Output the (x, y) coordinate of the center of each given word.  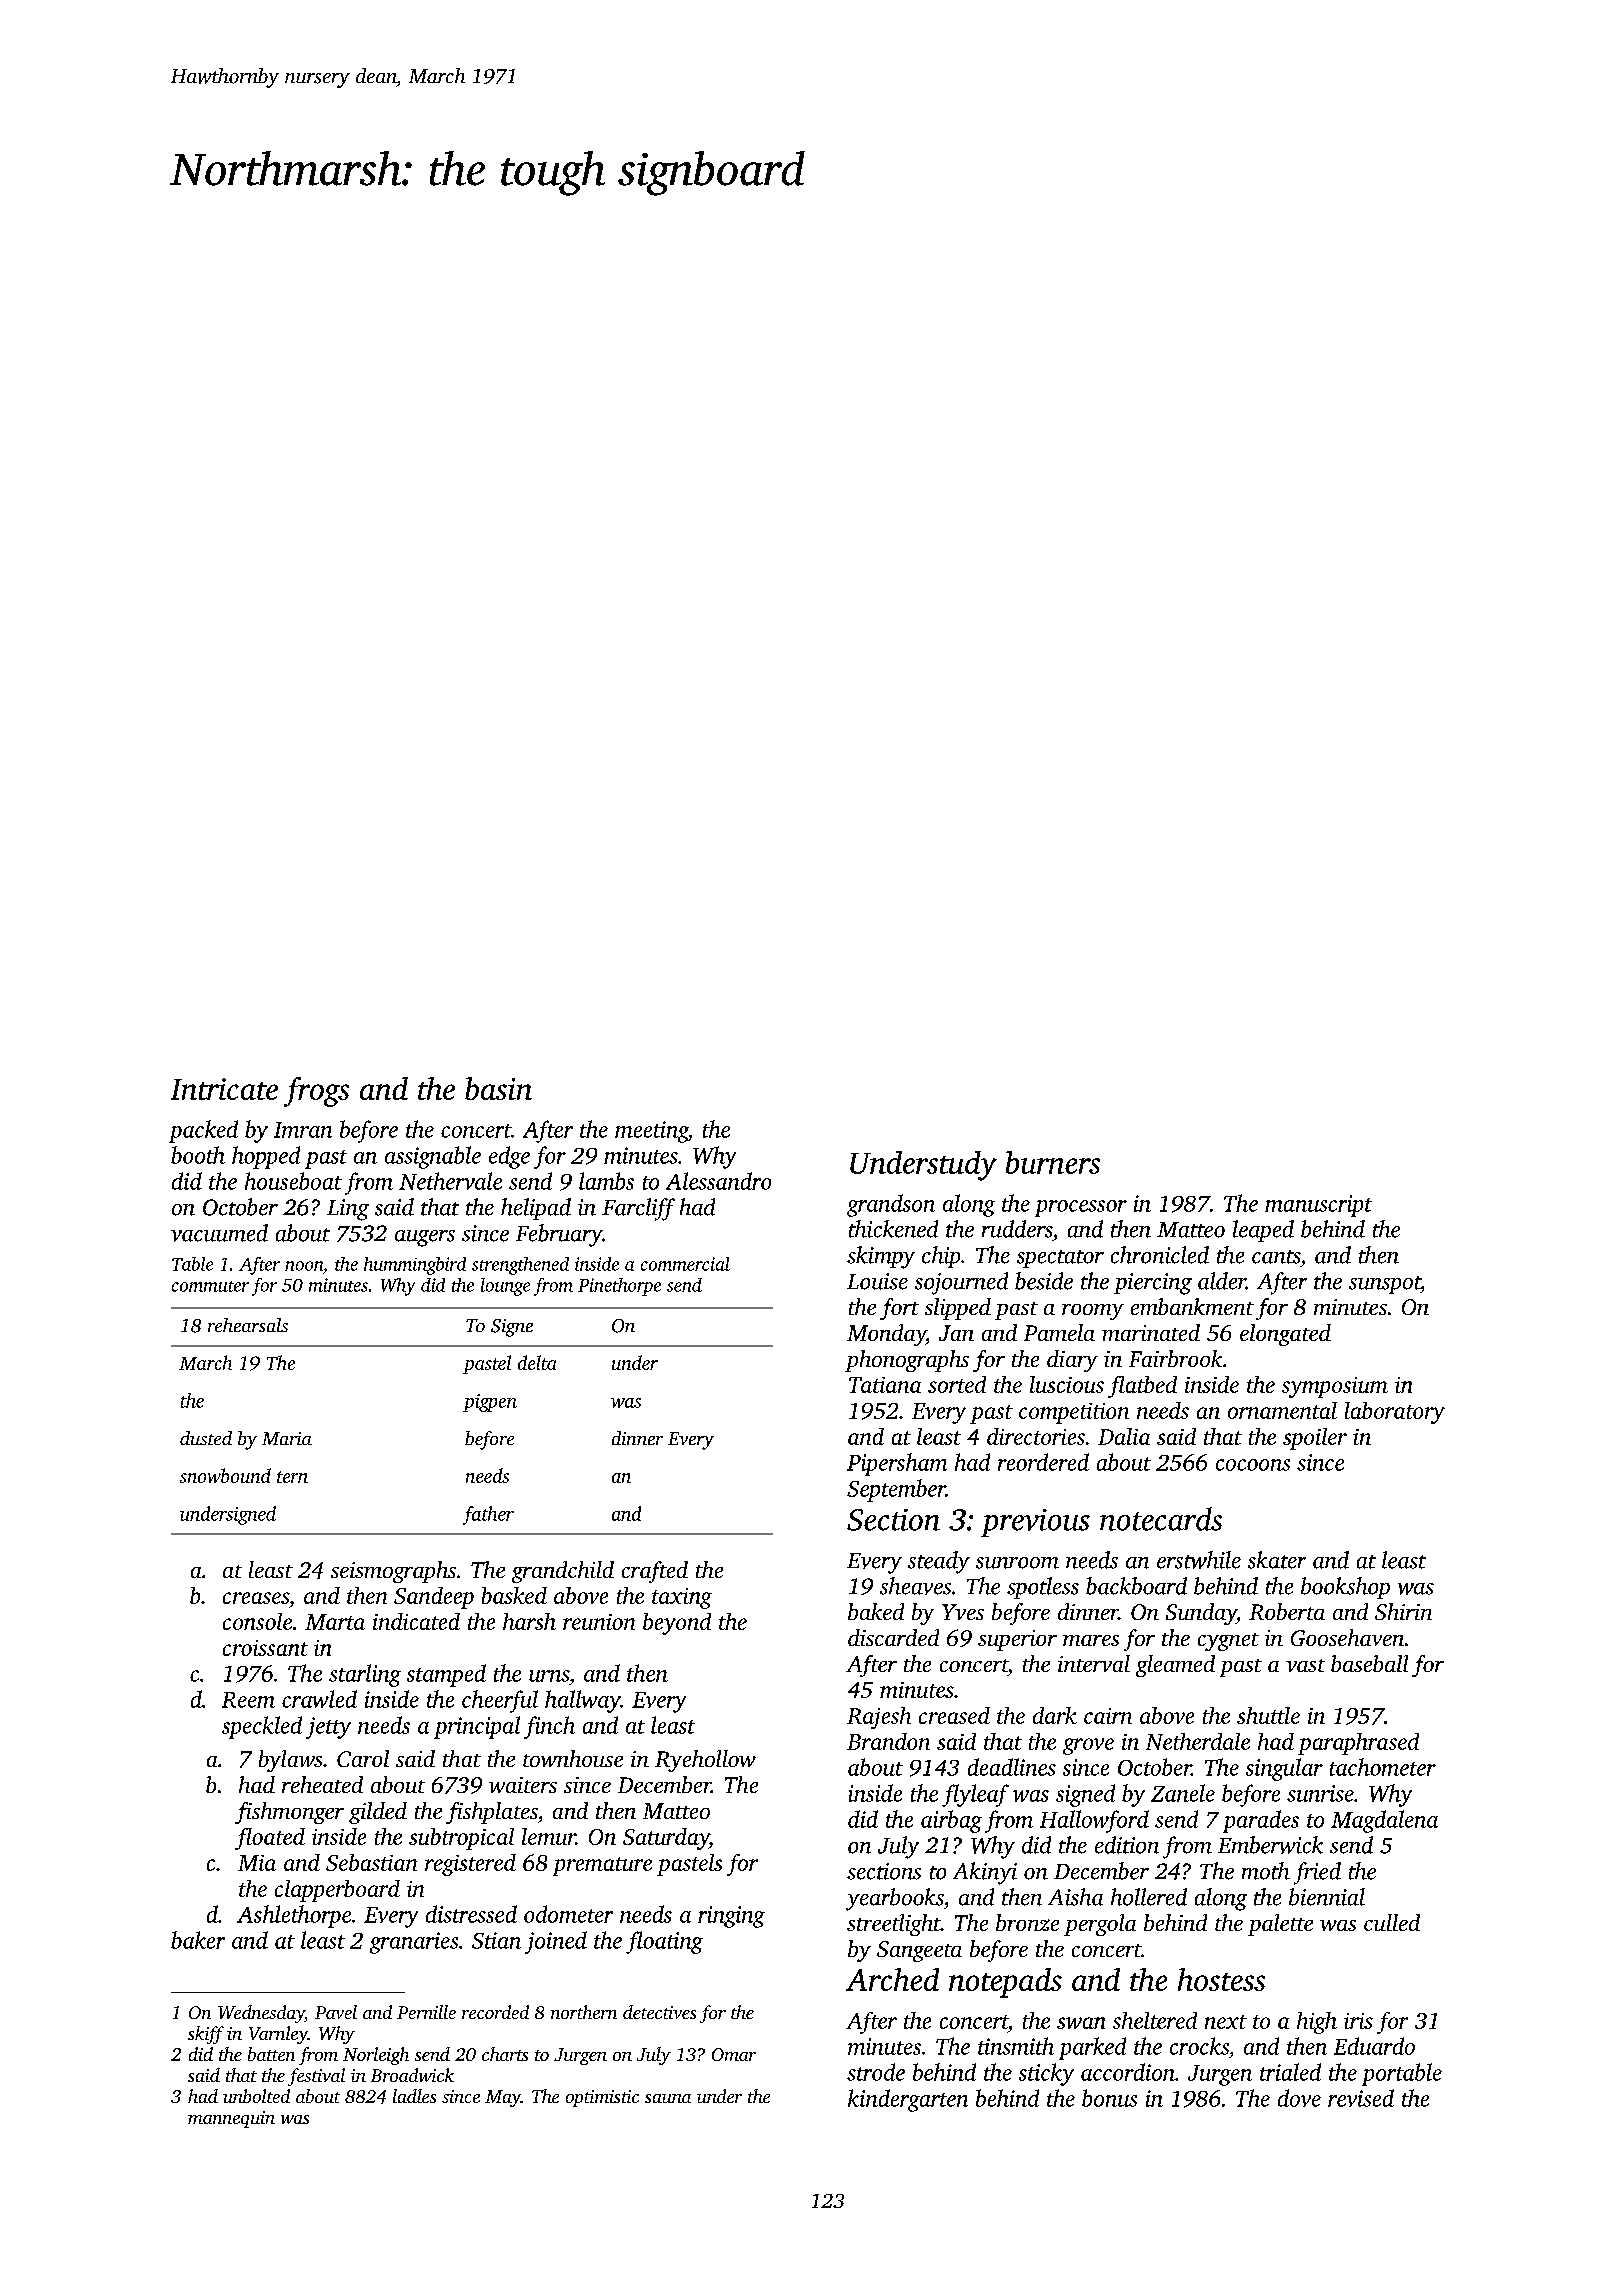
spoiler (1315, 1439)
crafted (655, 1572)
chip (941, 1257)
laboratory (1395, 1413)
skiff (206, 2035)
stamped (446, 1675)
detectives (659, 2012)
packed (203, 1131)
